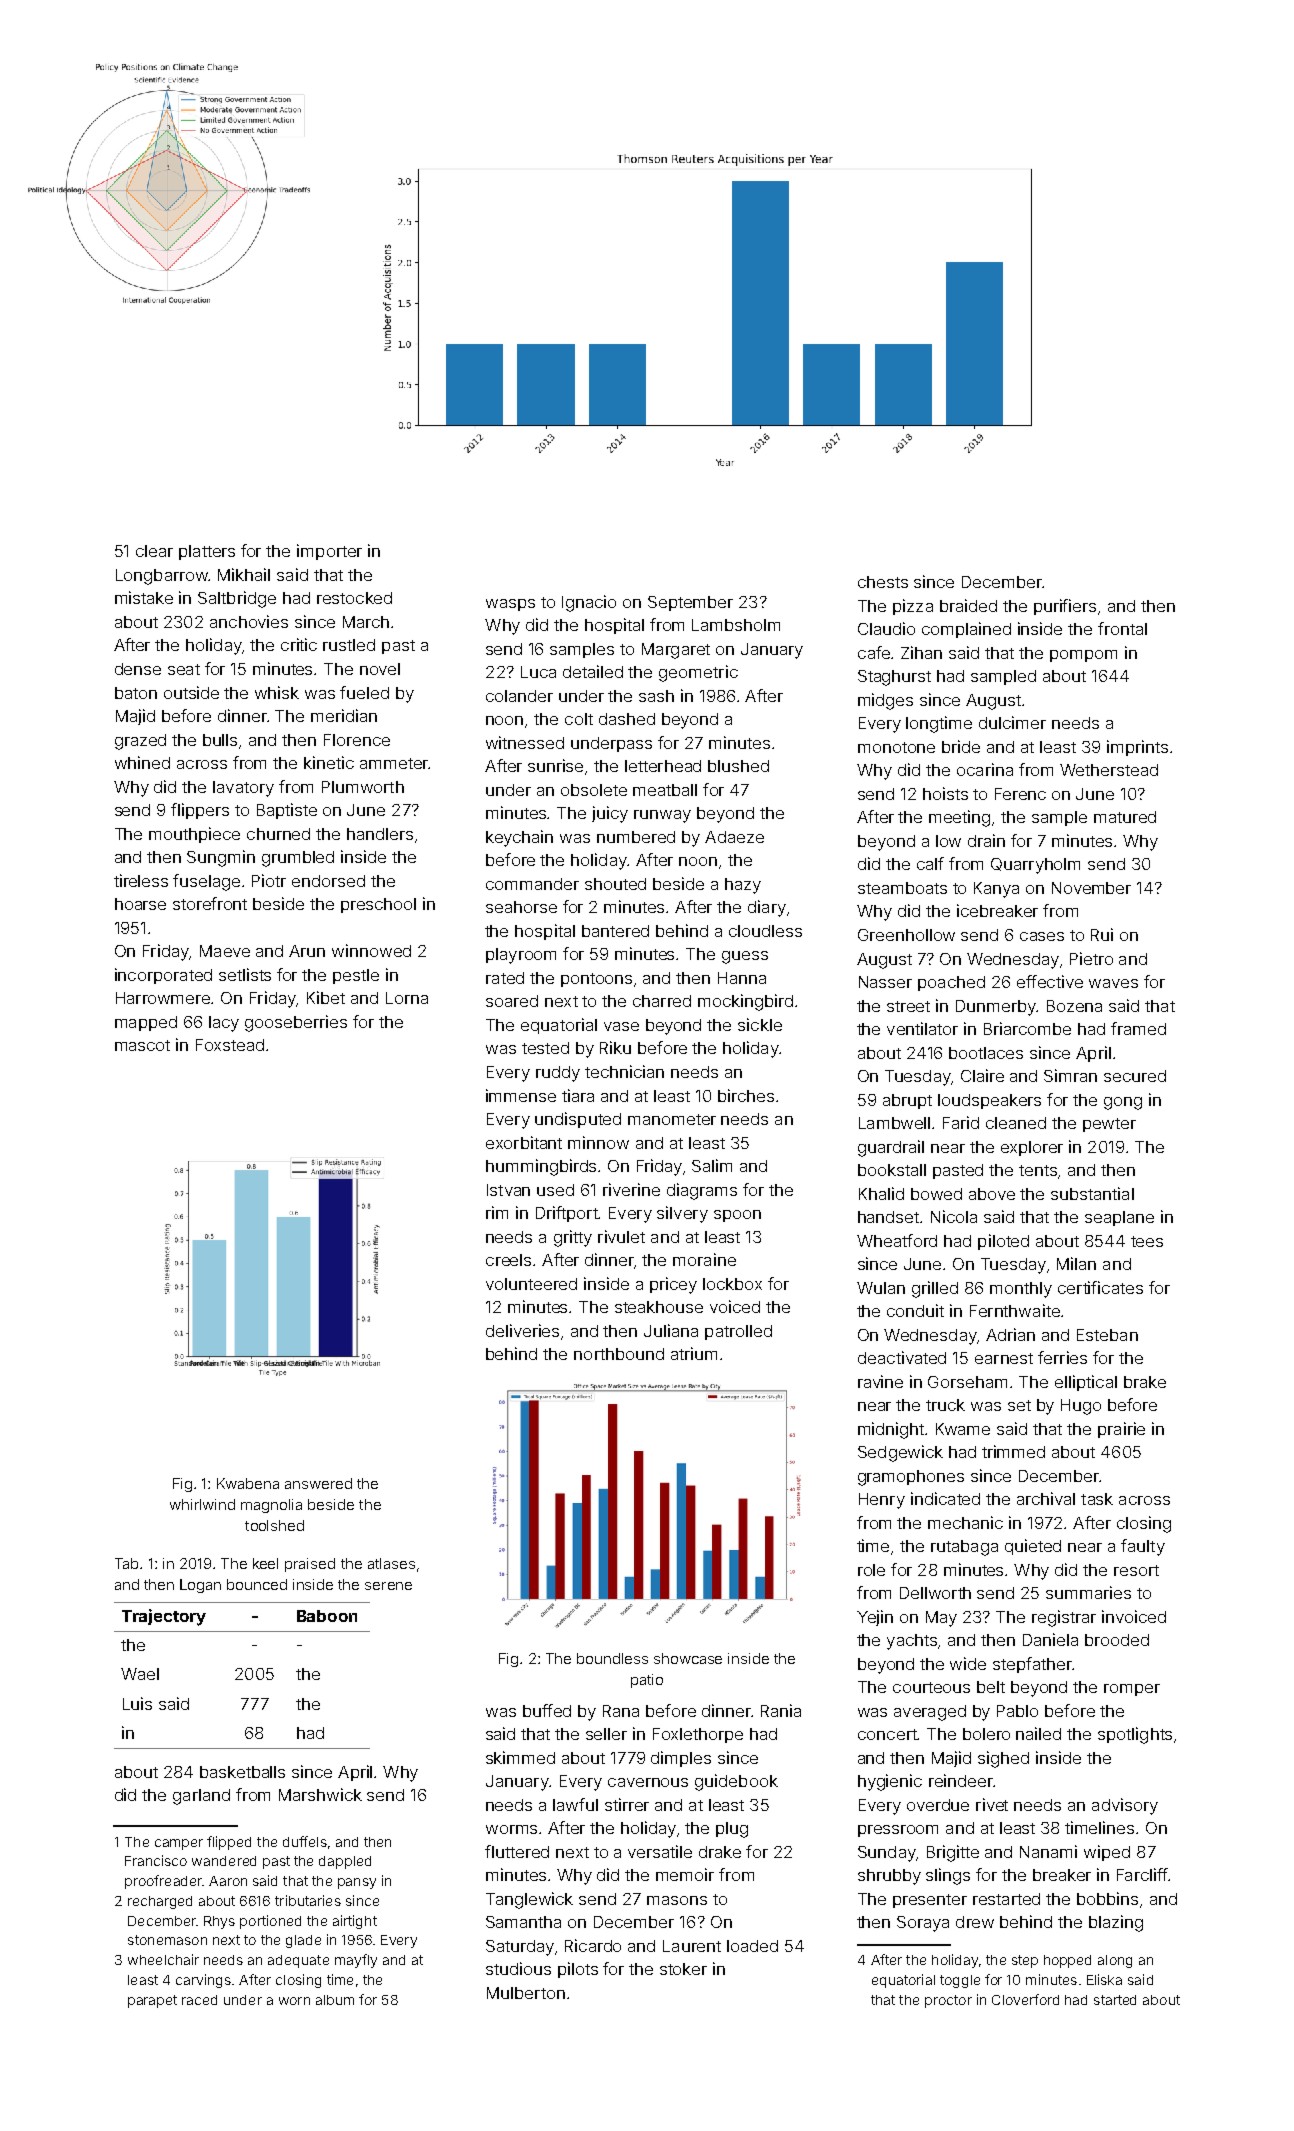  What do you see at coordinates (1102, 934) in the screenshot?
I see `Rui` at bounding box center [1102, 934].
